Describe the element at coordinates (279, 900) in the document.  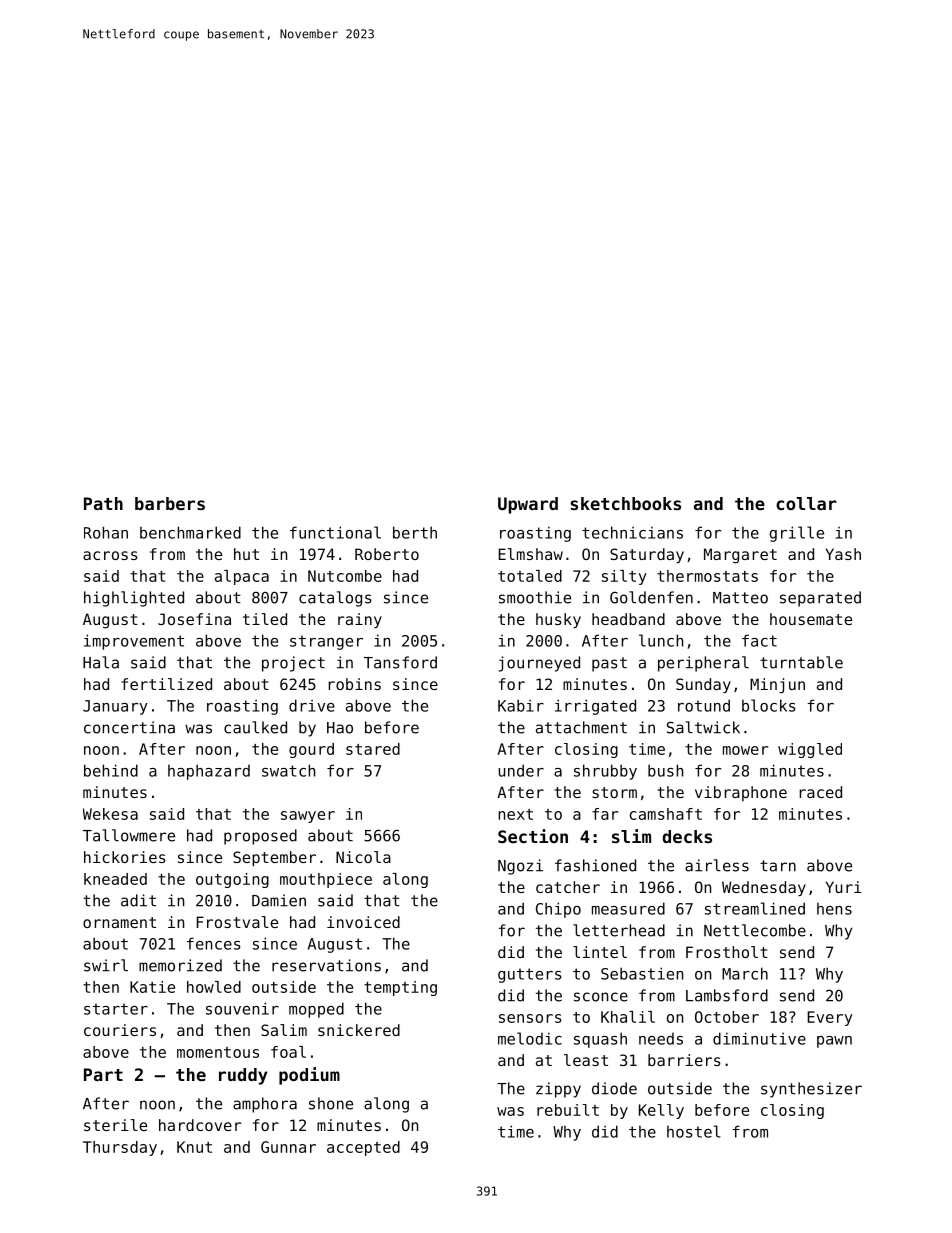
I see `Damien` at that location.
